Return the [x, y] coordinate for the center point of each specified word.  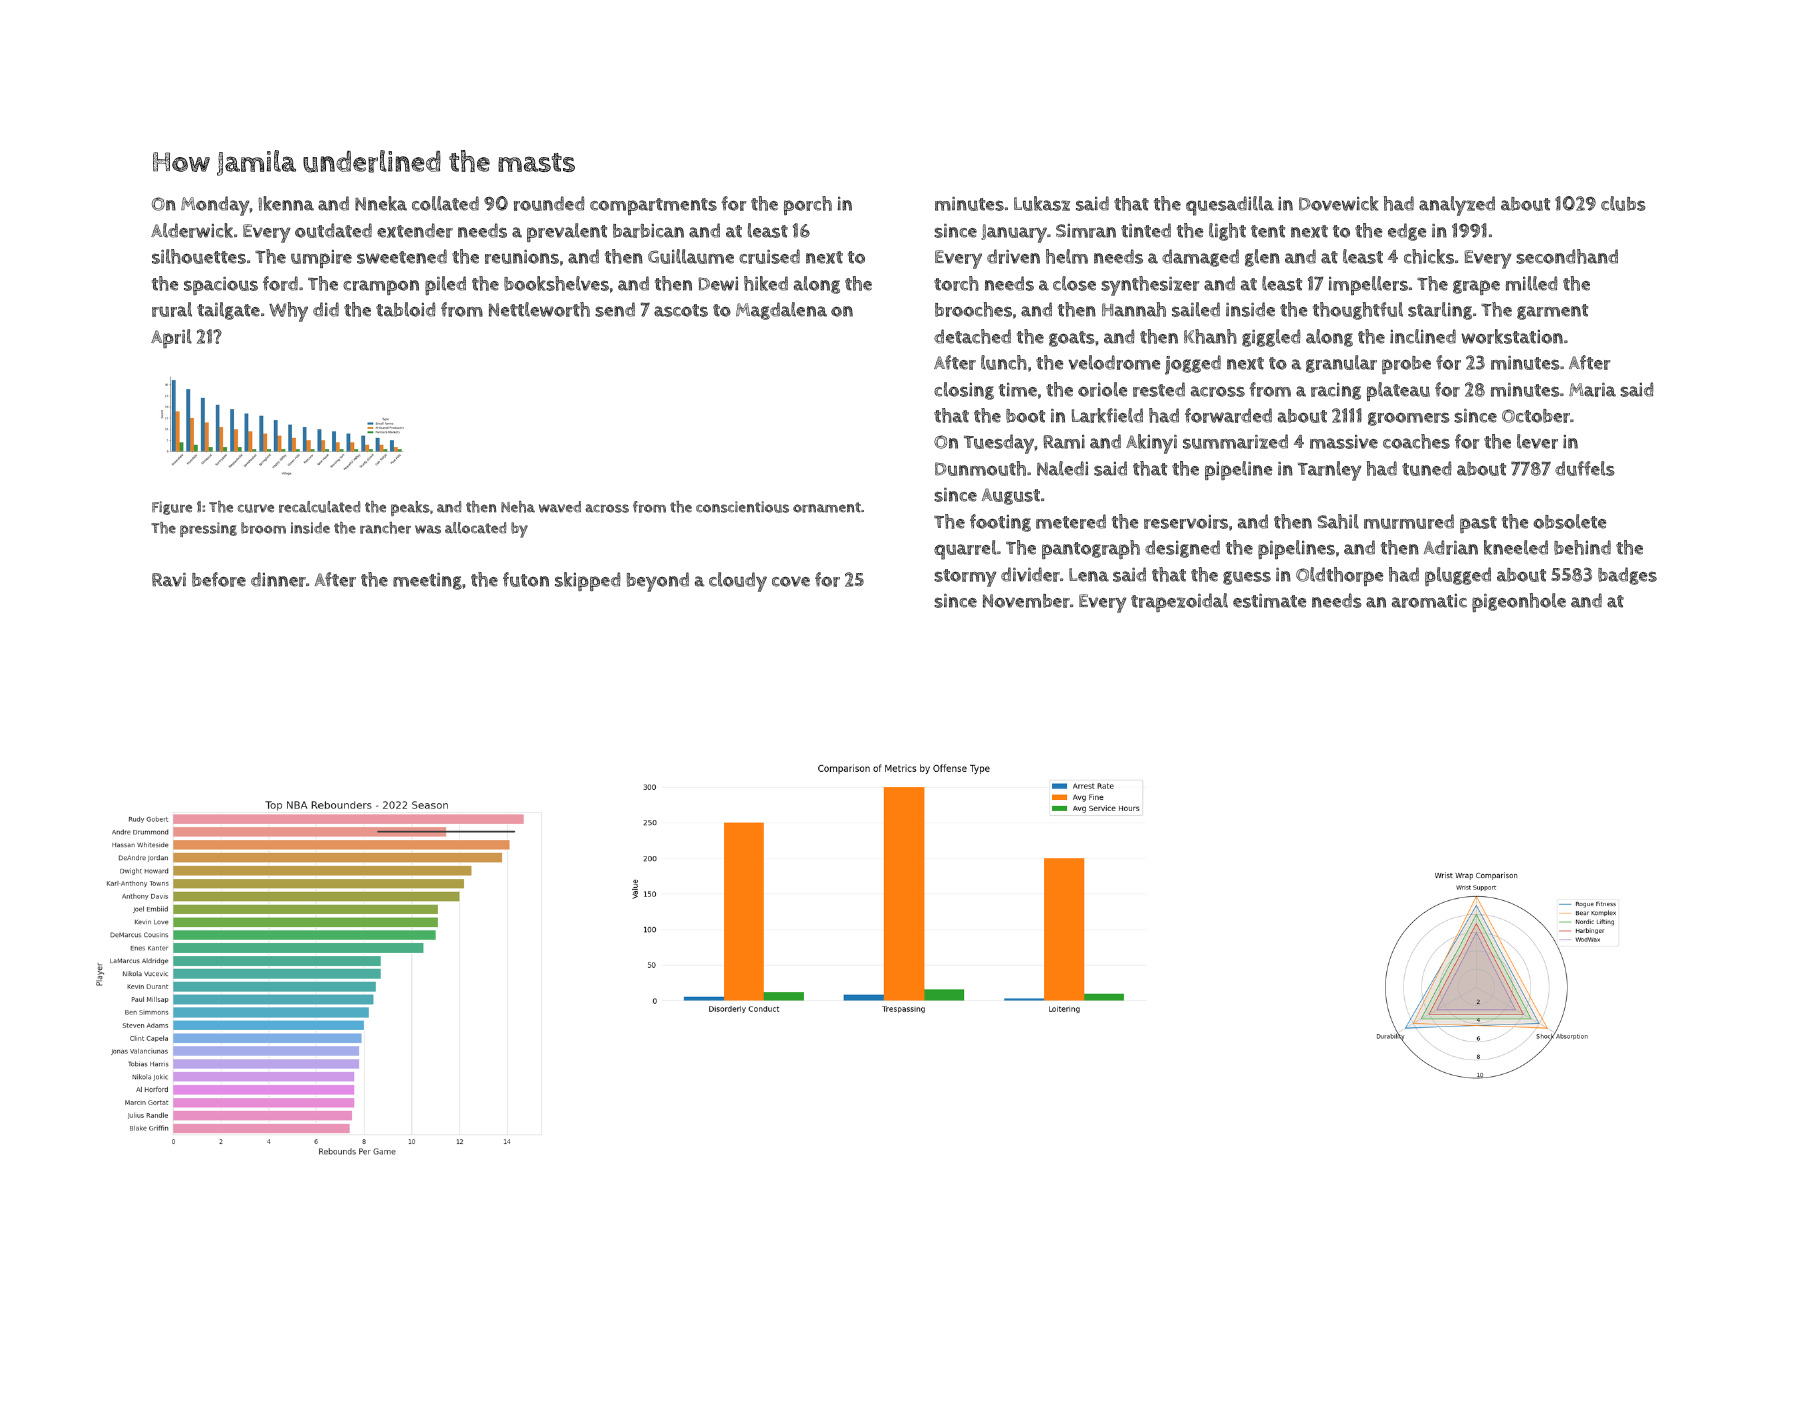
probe [1406, 365]
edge [1407, 232]
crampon [381, 287]
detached [972, 336]
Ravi [169, 580]
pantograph [1091, 549]
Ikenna [286, 203]
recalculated [319, 507]
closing [964, 391]
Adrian [1451, 547]
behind [1582, 547]
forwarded [1228, 415]
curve [256, 508]
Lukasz [1042, 203]
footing [1000, 523]
